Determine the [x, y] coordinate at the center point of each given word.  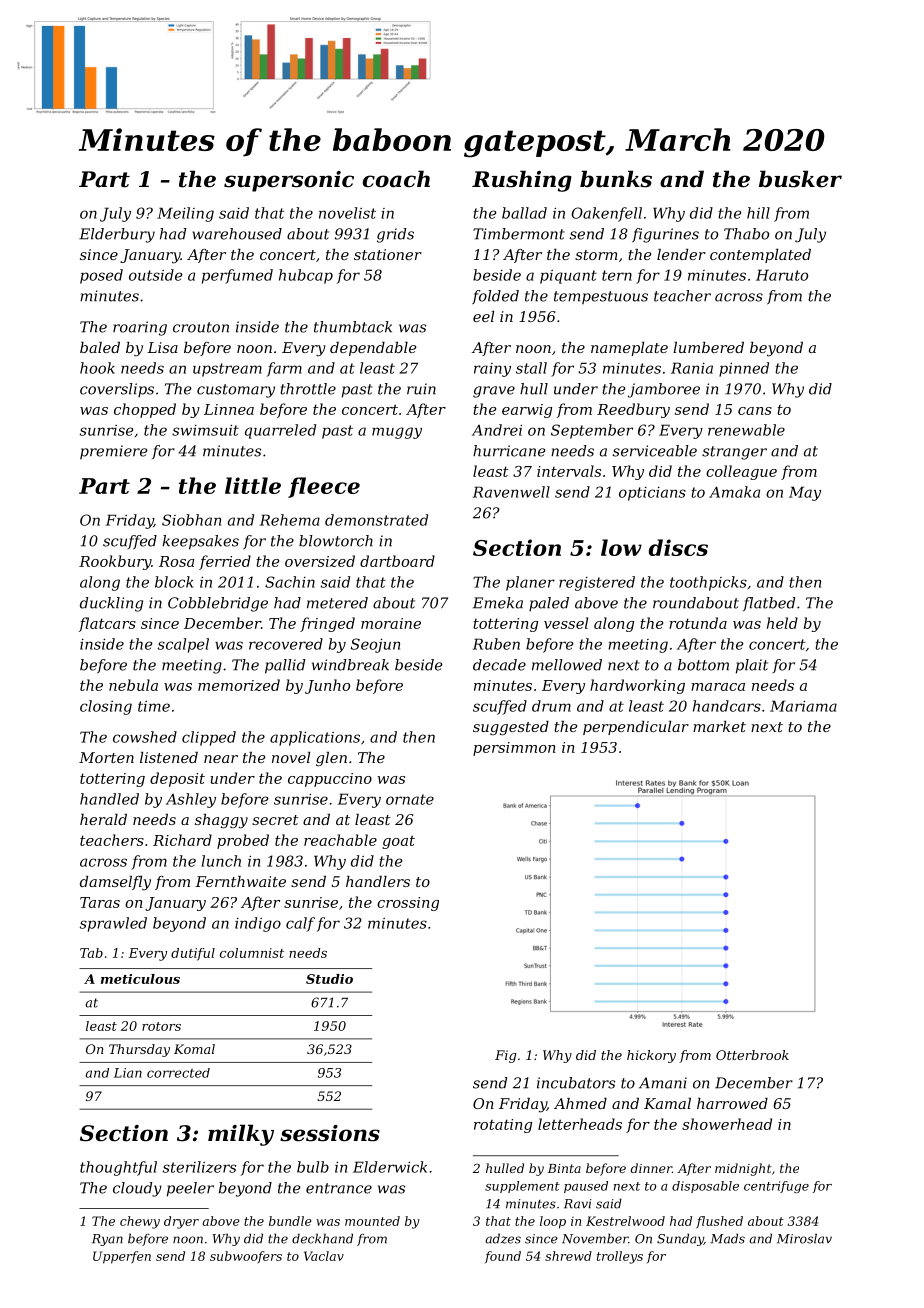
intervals [569, 471]
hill [758, 213]
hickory [651, 1056]
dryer [181, 1222]
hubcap [306, 276]
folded [495, 297]
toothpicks [708, 583]
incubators [576, 1083]
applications [315, 738]
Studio [329, 979]
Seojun [375, 645]
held [782, 623]
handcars [727, 706]
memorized [239, 685]
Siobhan [191, 520]
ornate [410, 799]
